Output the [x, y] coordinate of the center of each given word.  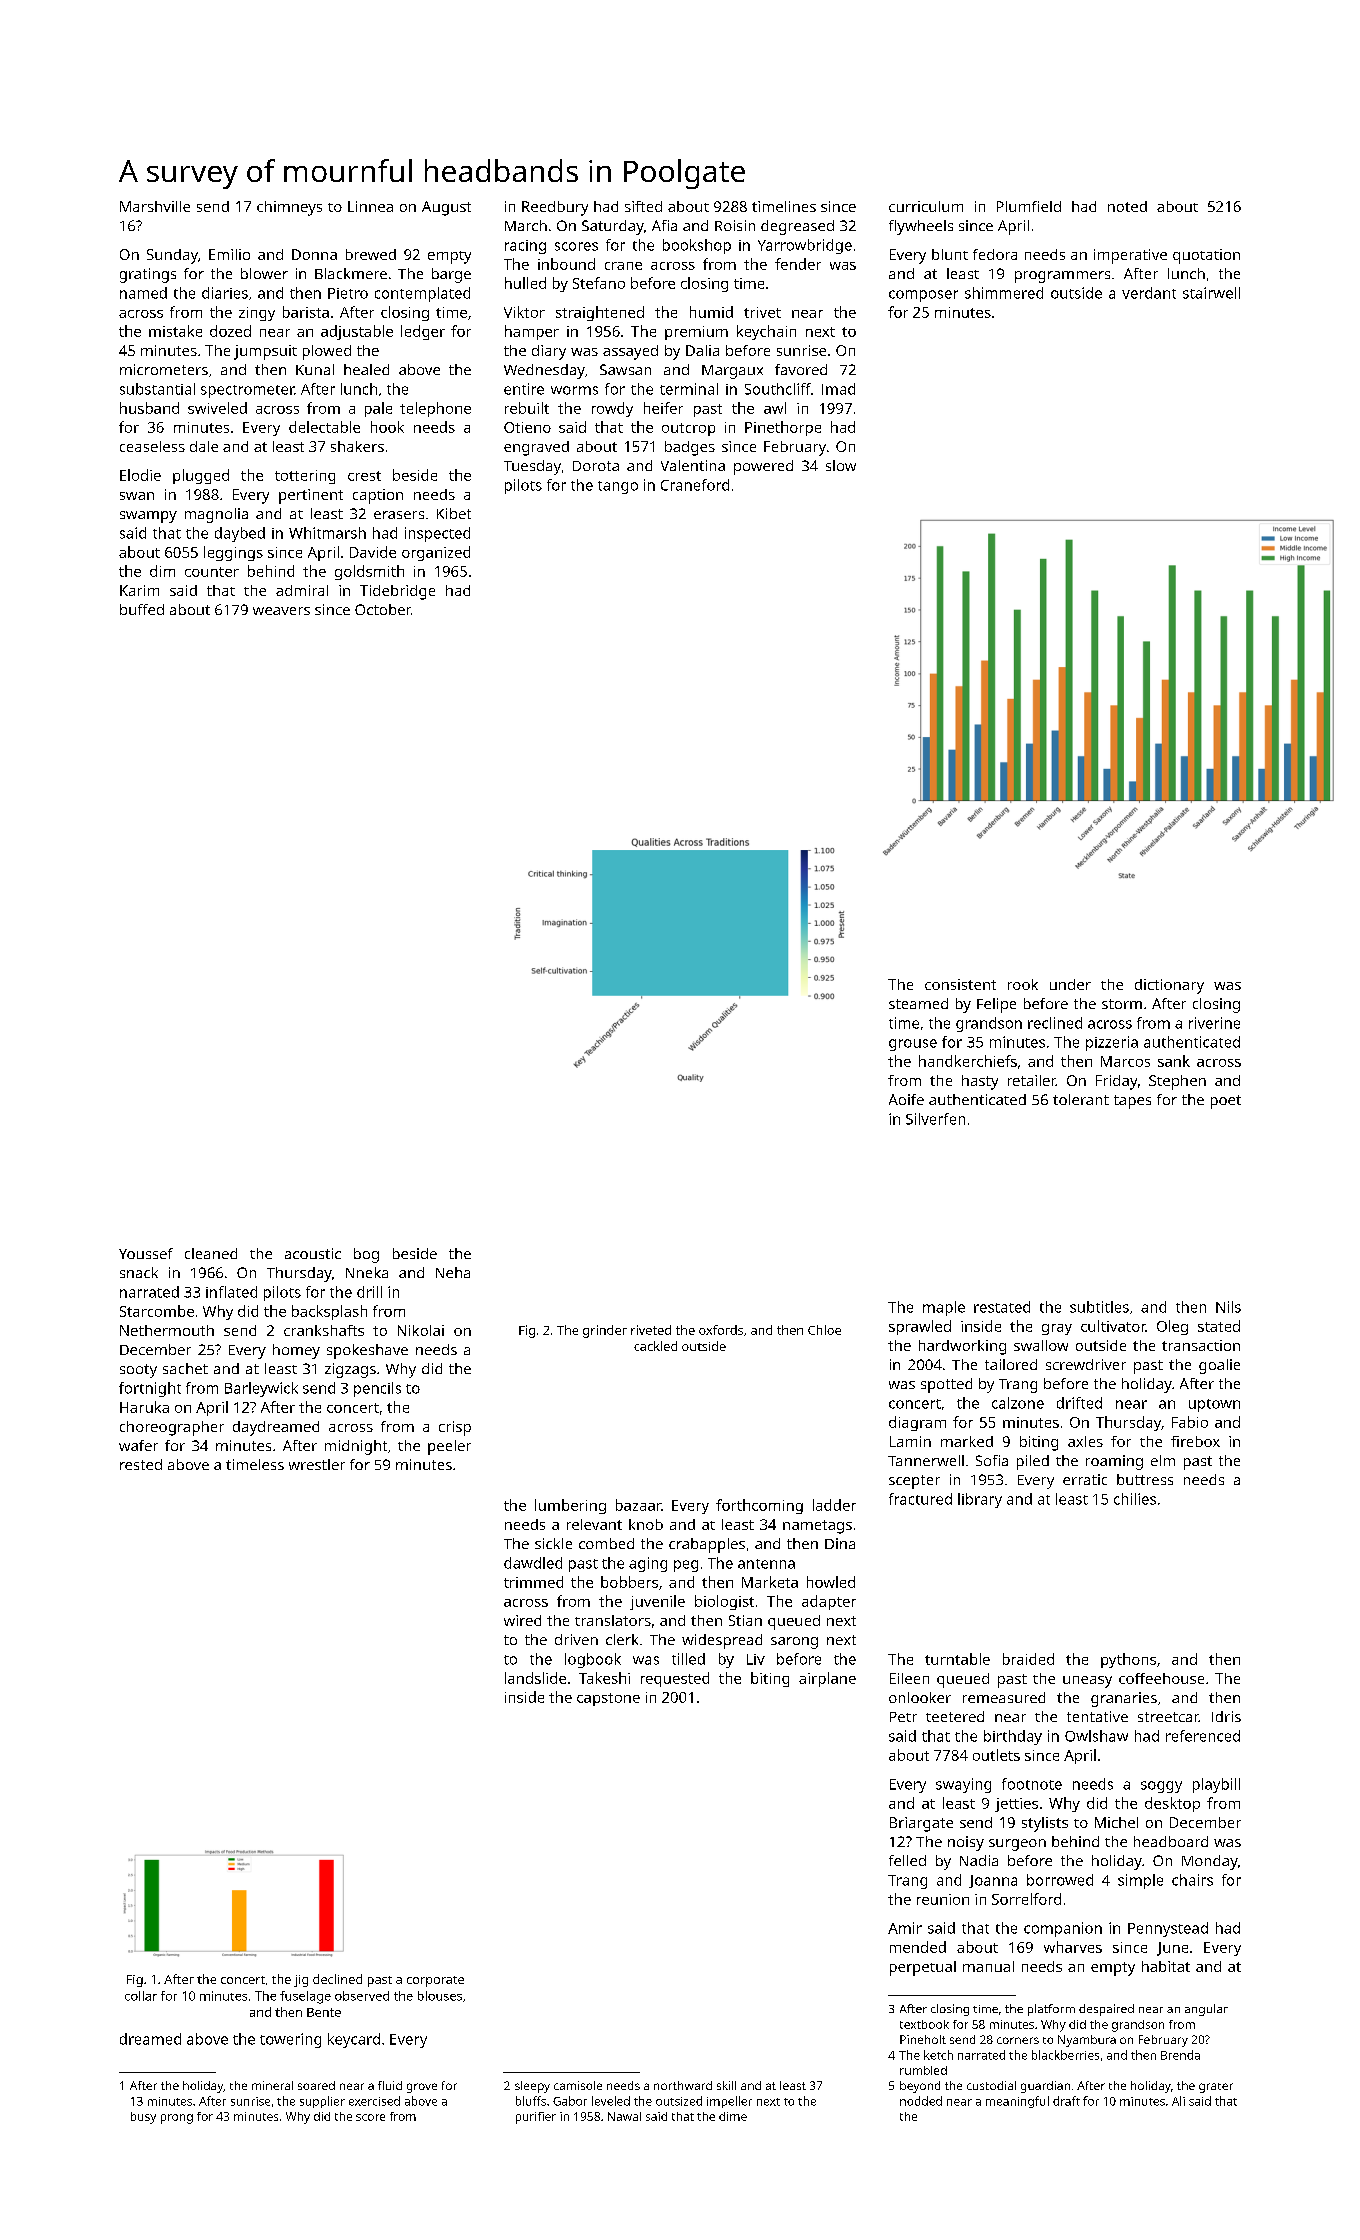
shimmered [1004, 293]
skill [726, 2085]
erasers [399, 515]
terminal [689, 389]
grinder [605, 1331]
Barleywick [261, 1389]
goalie [1219, 1366]
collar [141, 1996]
